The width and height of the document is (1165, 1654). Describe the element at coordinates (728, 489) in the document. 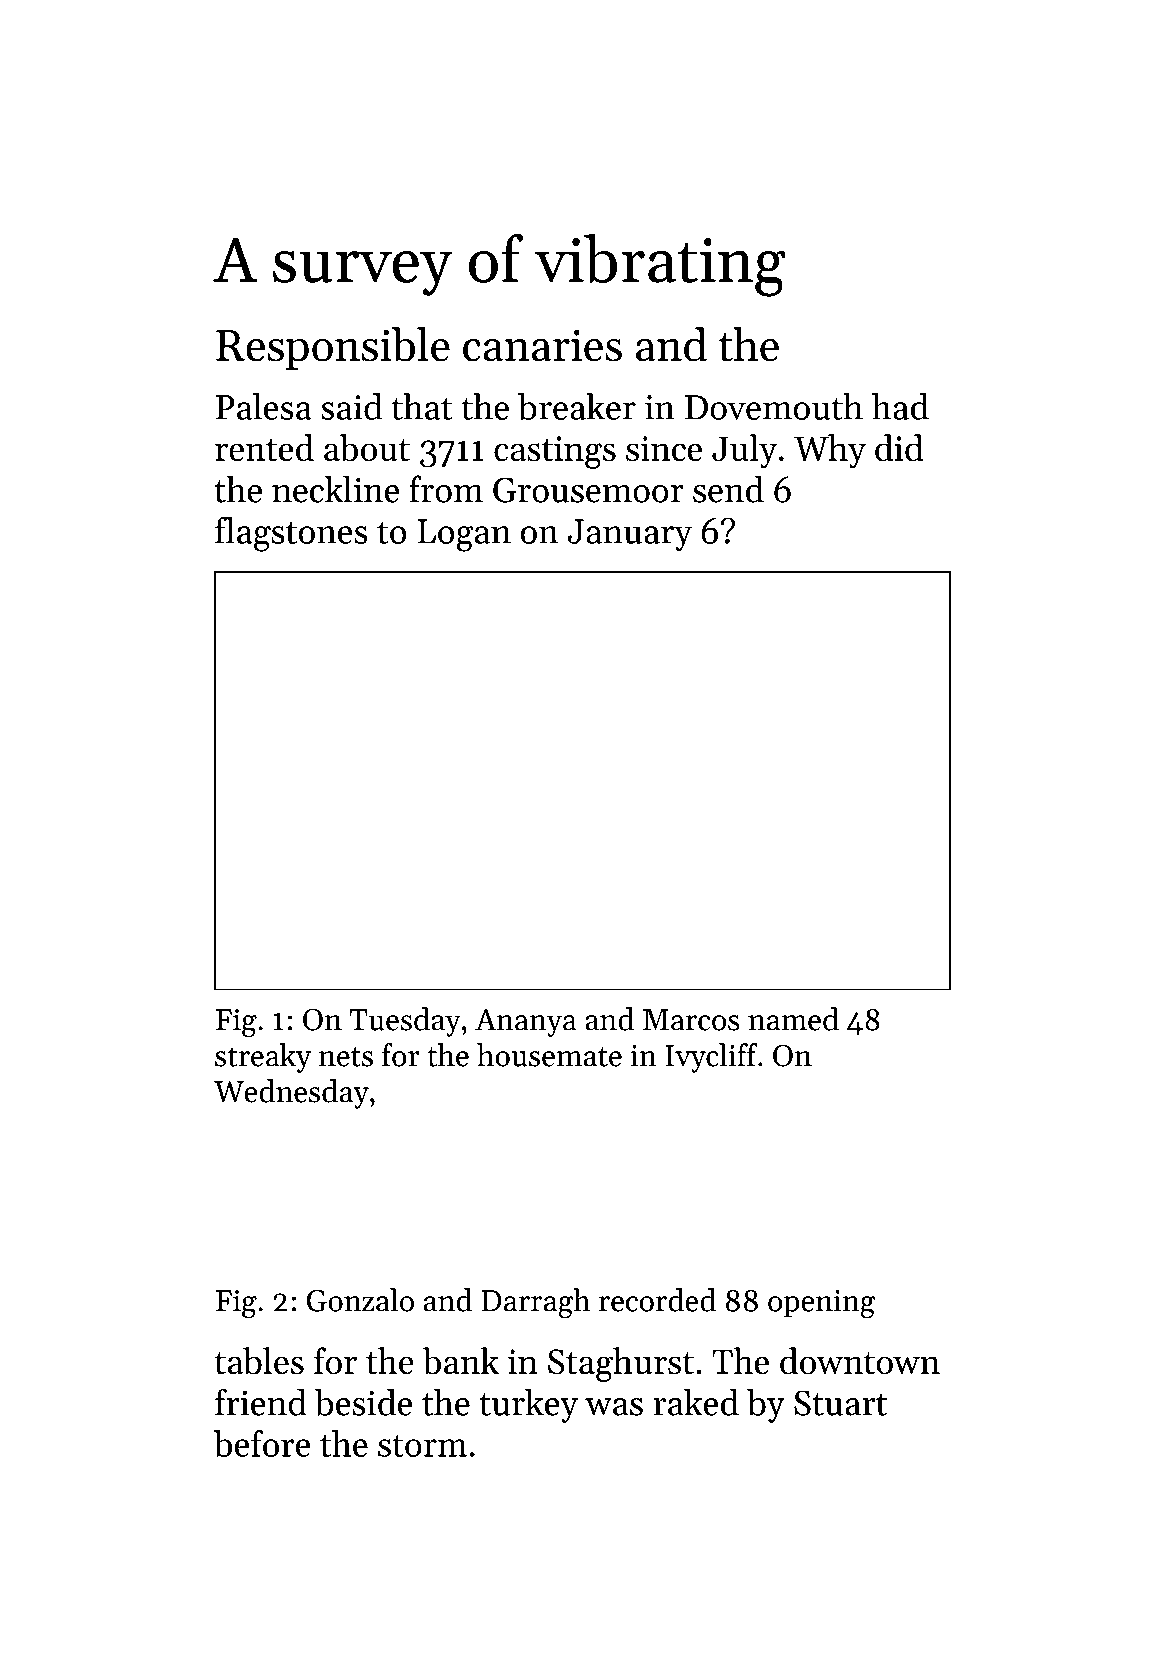

I see `send` at that location.
